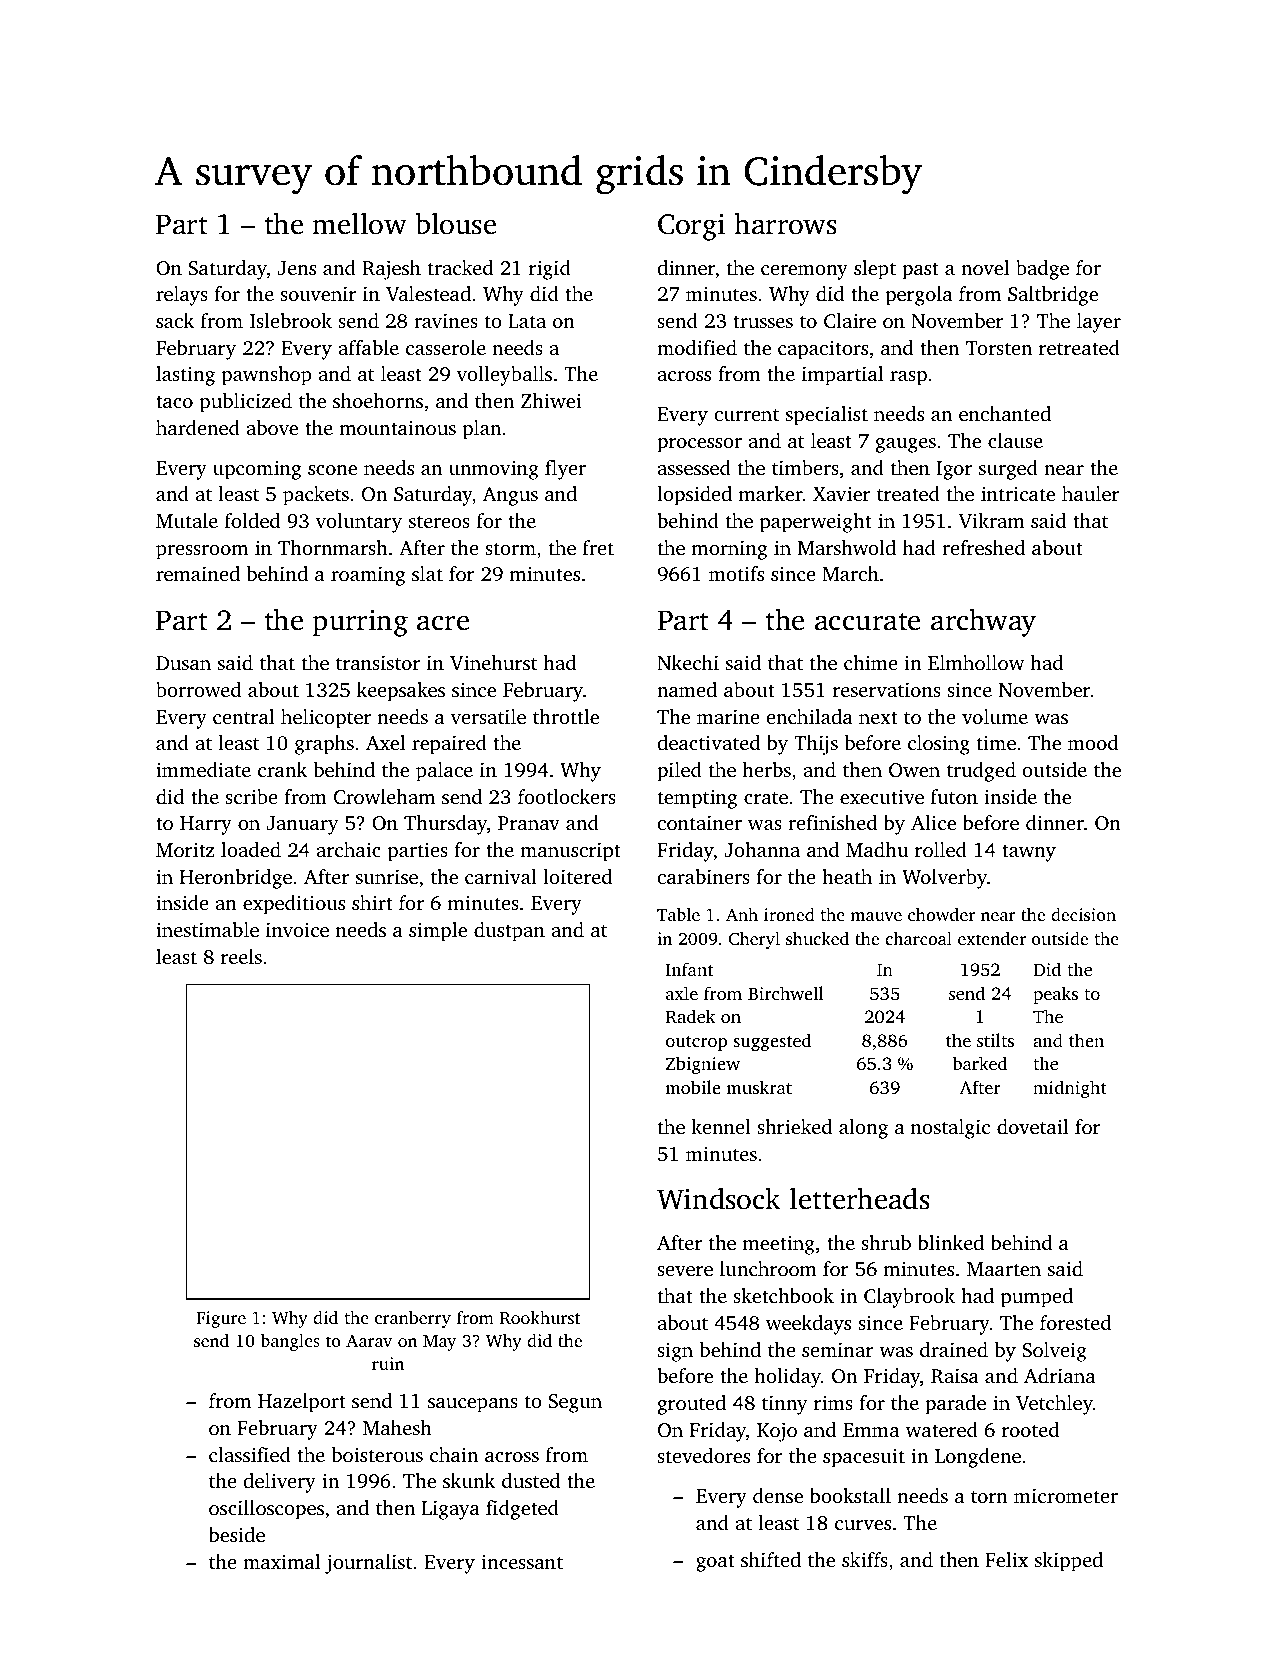 Image resolution: width=1278 pixels, height=1654 pixels. Describe the element at coordinates (252, 520) in the screenshot. I see `folded` at that location.
